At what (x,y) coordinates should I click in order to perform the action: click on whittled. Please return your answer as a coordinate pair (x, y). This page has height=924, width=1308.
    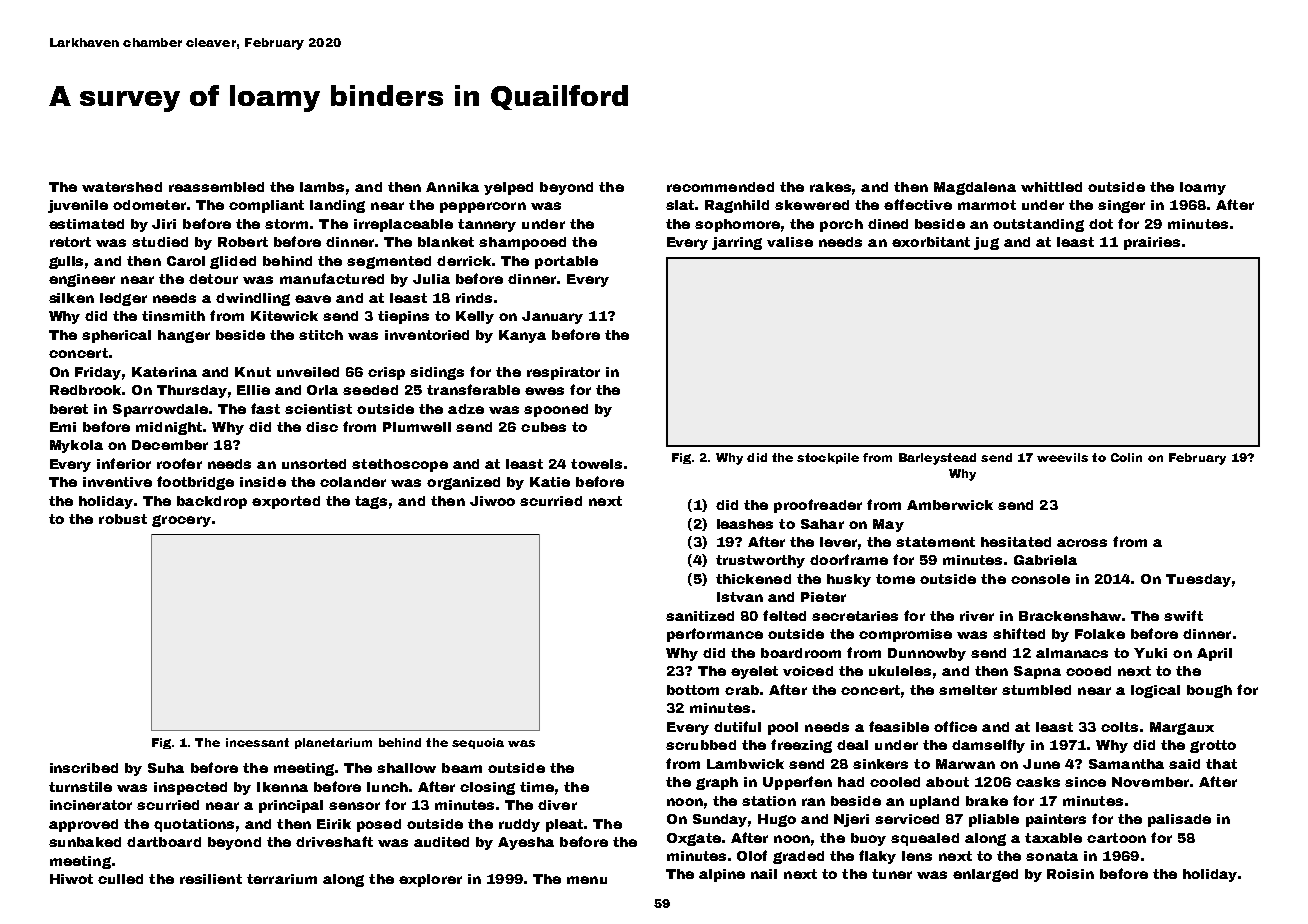
    Looking at the image, I should click on (1051, 187).
